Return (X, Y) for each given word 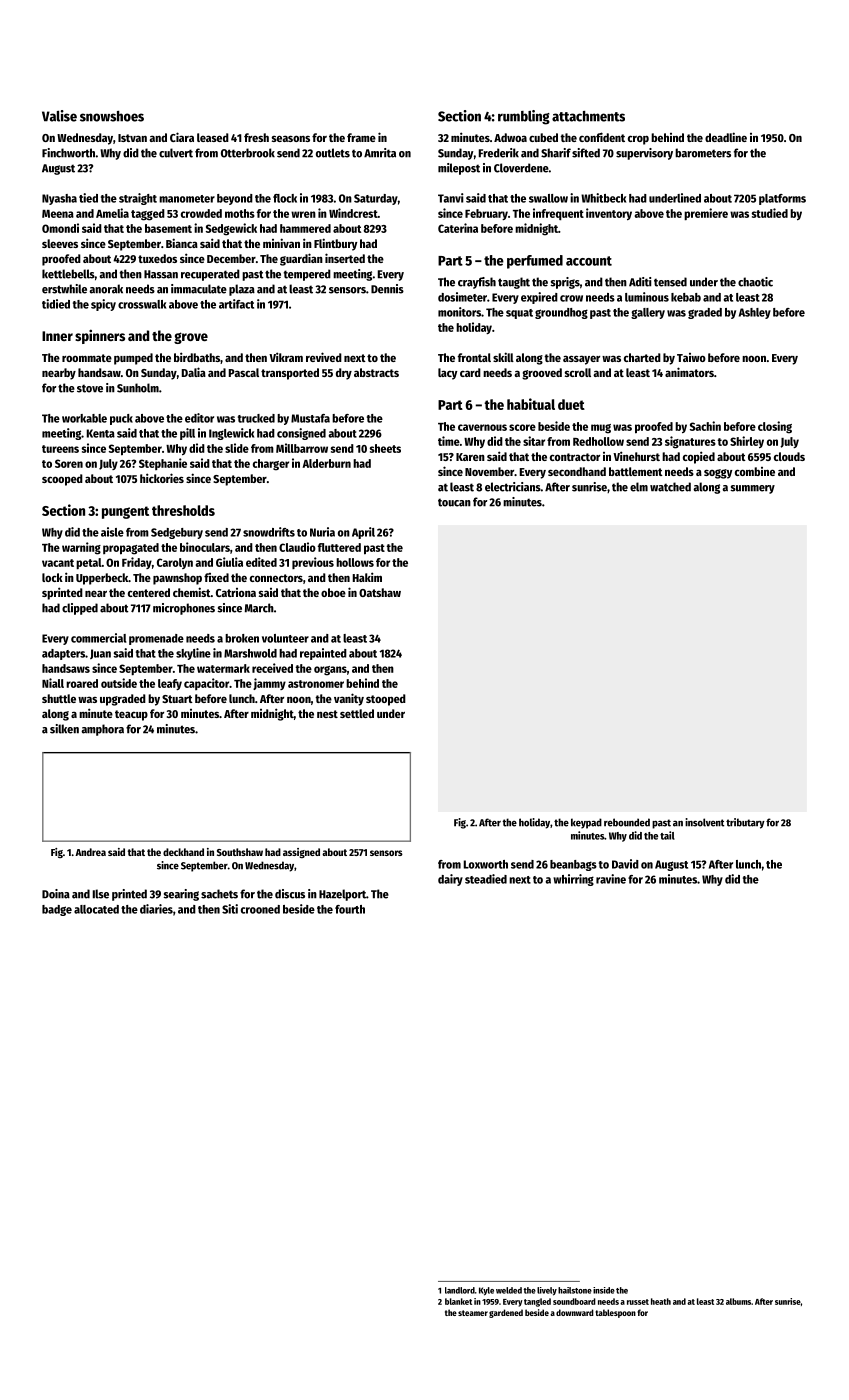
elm (639, 487)
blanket (458, 1301)
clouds (789, 456)
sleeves (60, 243)
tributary (745, 823)
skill (503, 357)
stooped (386, 700)
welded (509, 1290)
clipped (80, 609)
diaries (156, 909)
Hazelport (342, 895)
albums (738, 1301)
